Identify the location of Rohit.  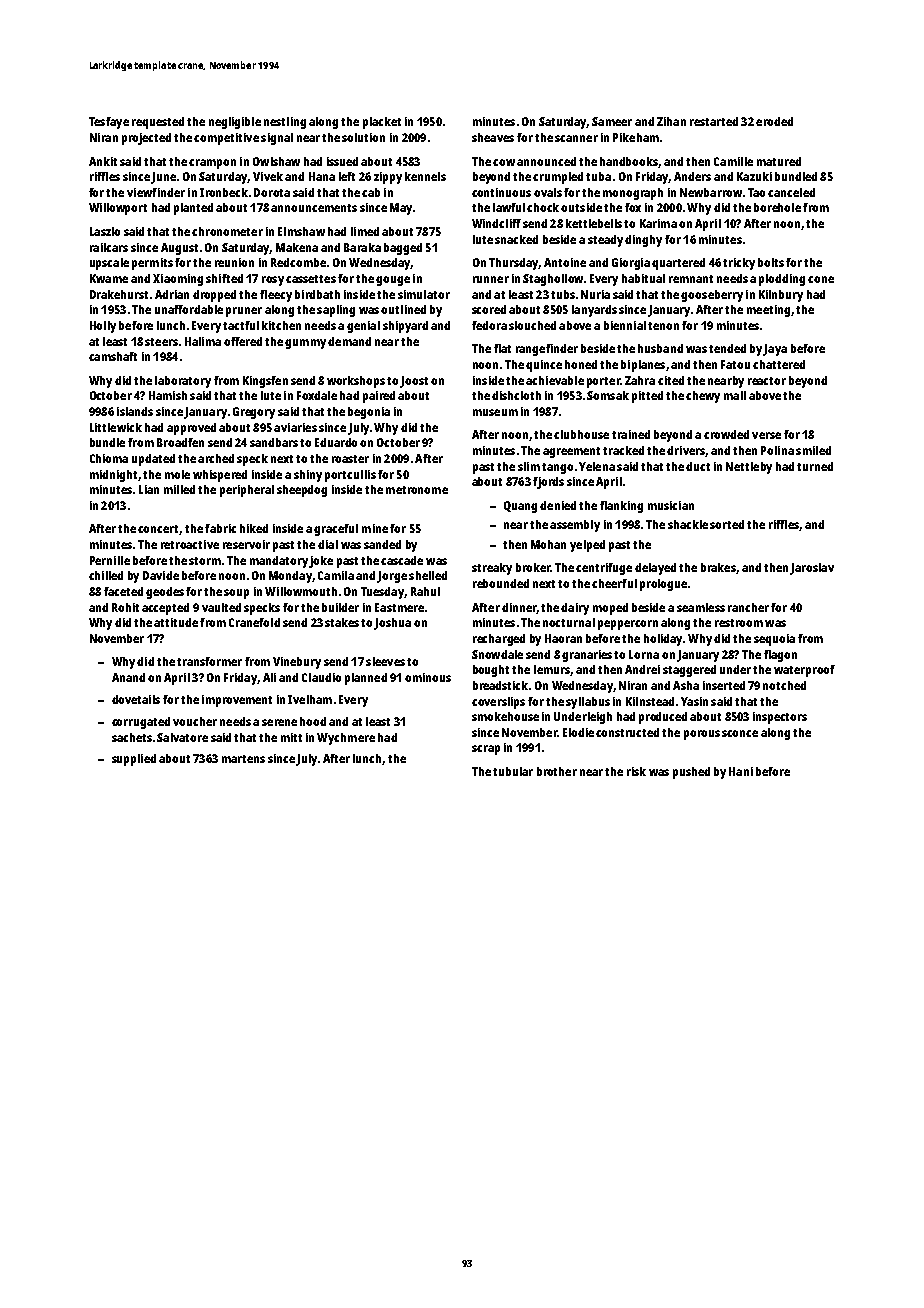
(125, 607).
